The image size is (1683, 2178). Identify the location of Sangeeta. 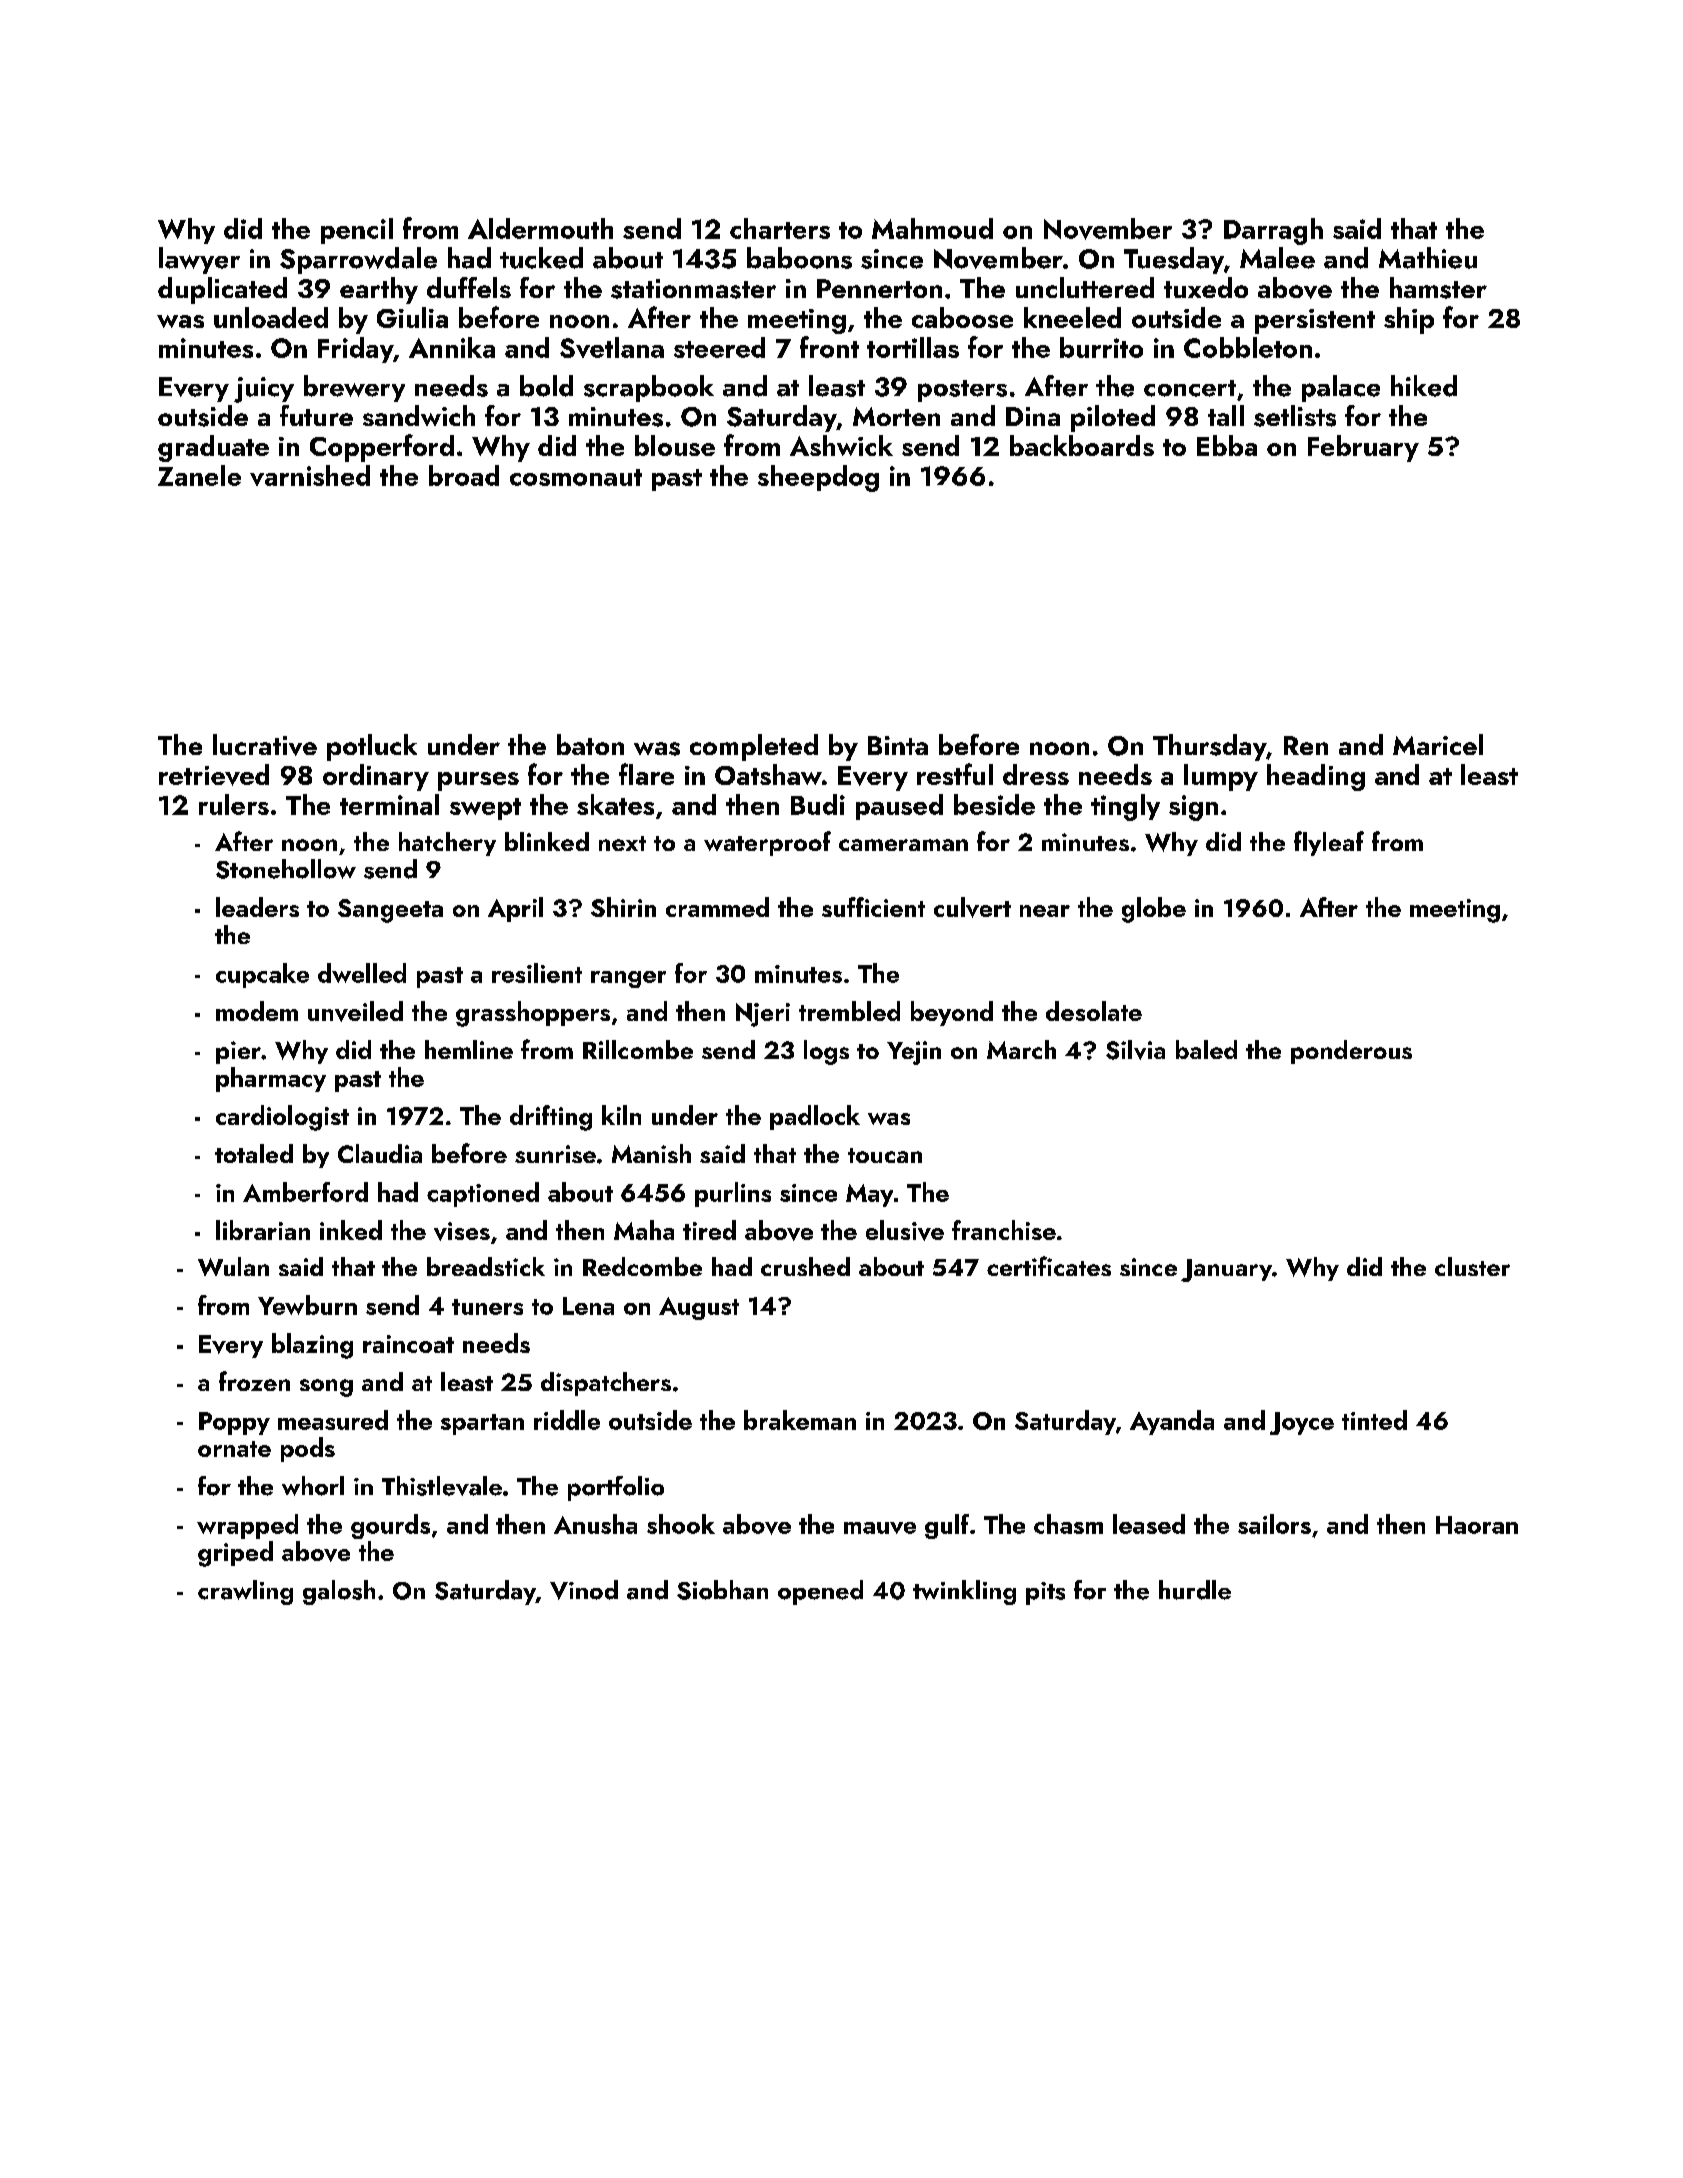
(390, 911).
